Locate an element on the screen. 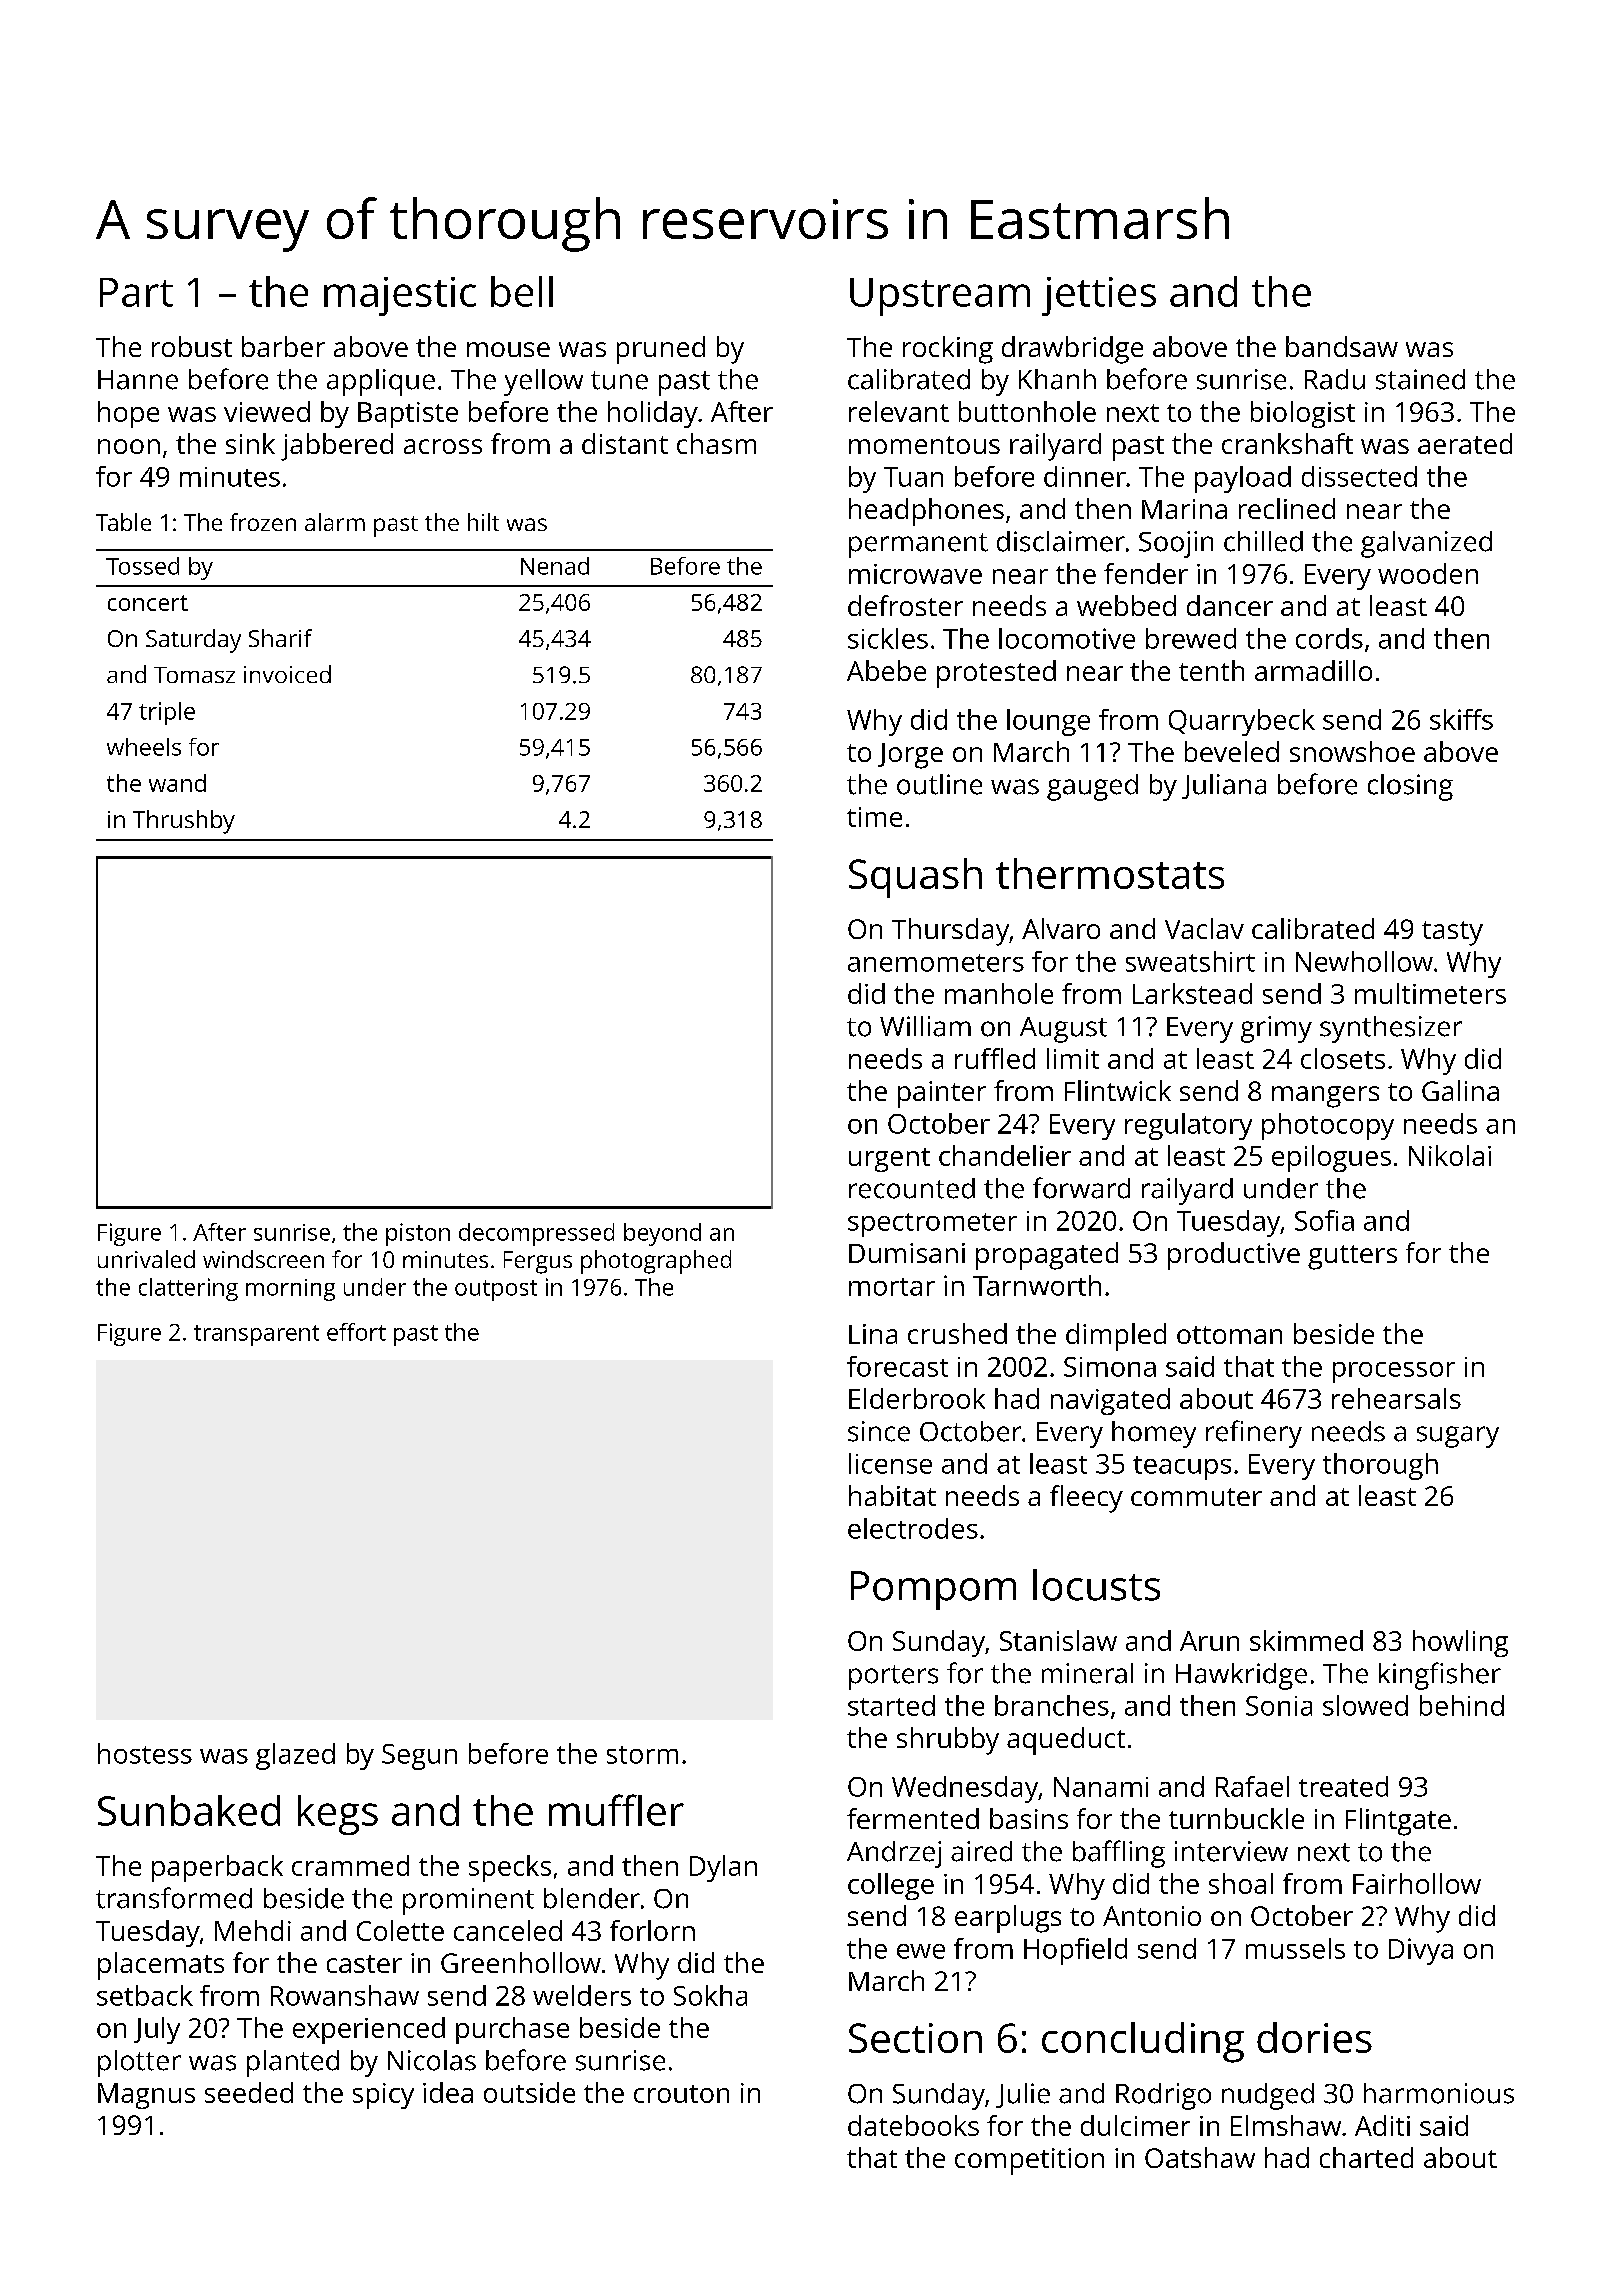  Upstream is located at coordinates (940, 297).
